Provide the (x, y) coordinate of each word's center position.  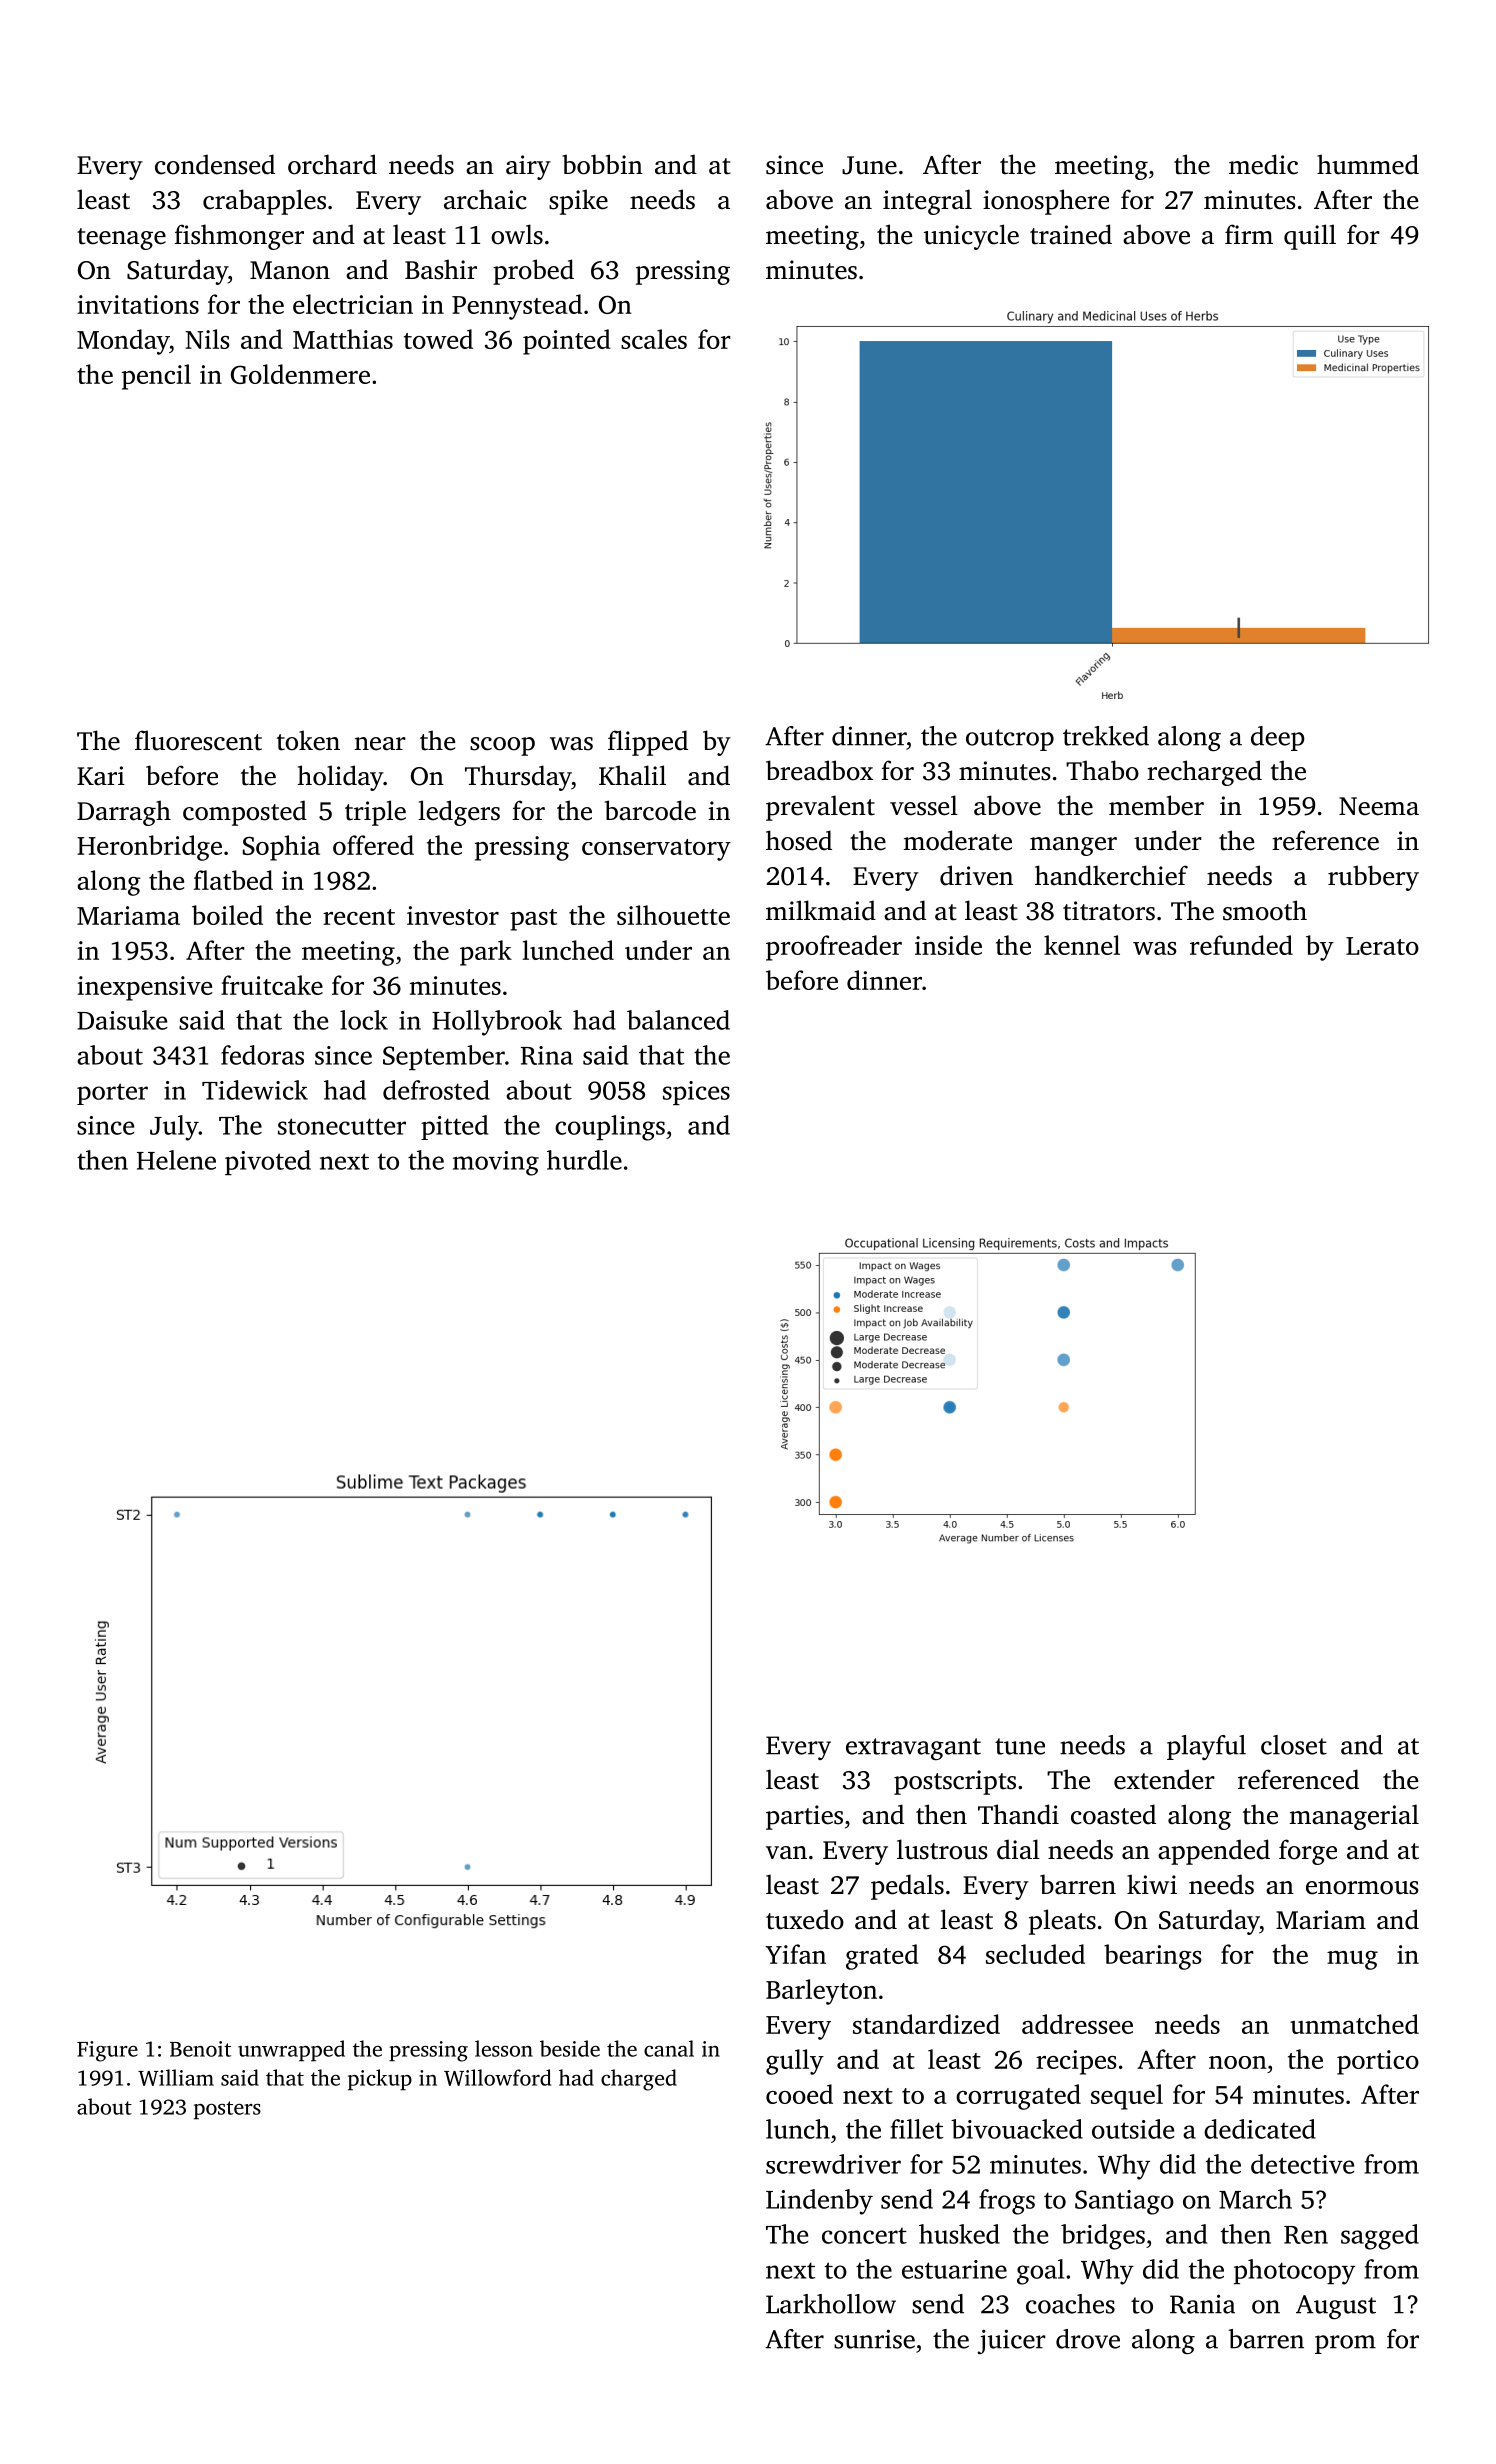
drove (1088, 2339)
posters (227, 2110)
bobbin (602, 164)
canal (669, 2048)
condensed (215, 164)
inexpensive (144, 988)
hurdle (584, 1160)
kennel (1082, 945)
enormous (1362, 1888)
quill (1310, 237)
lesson (504, 2048)
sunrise (874, 2339)
